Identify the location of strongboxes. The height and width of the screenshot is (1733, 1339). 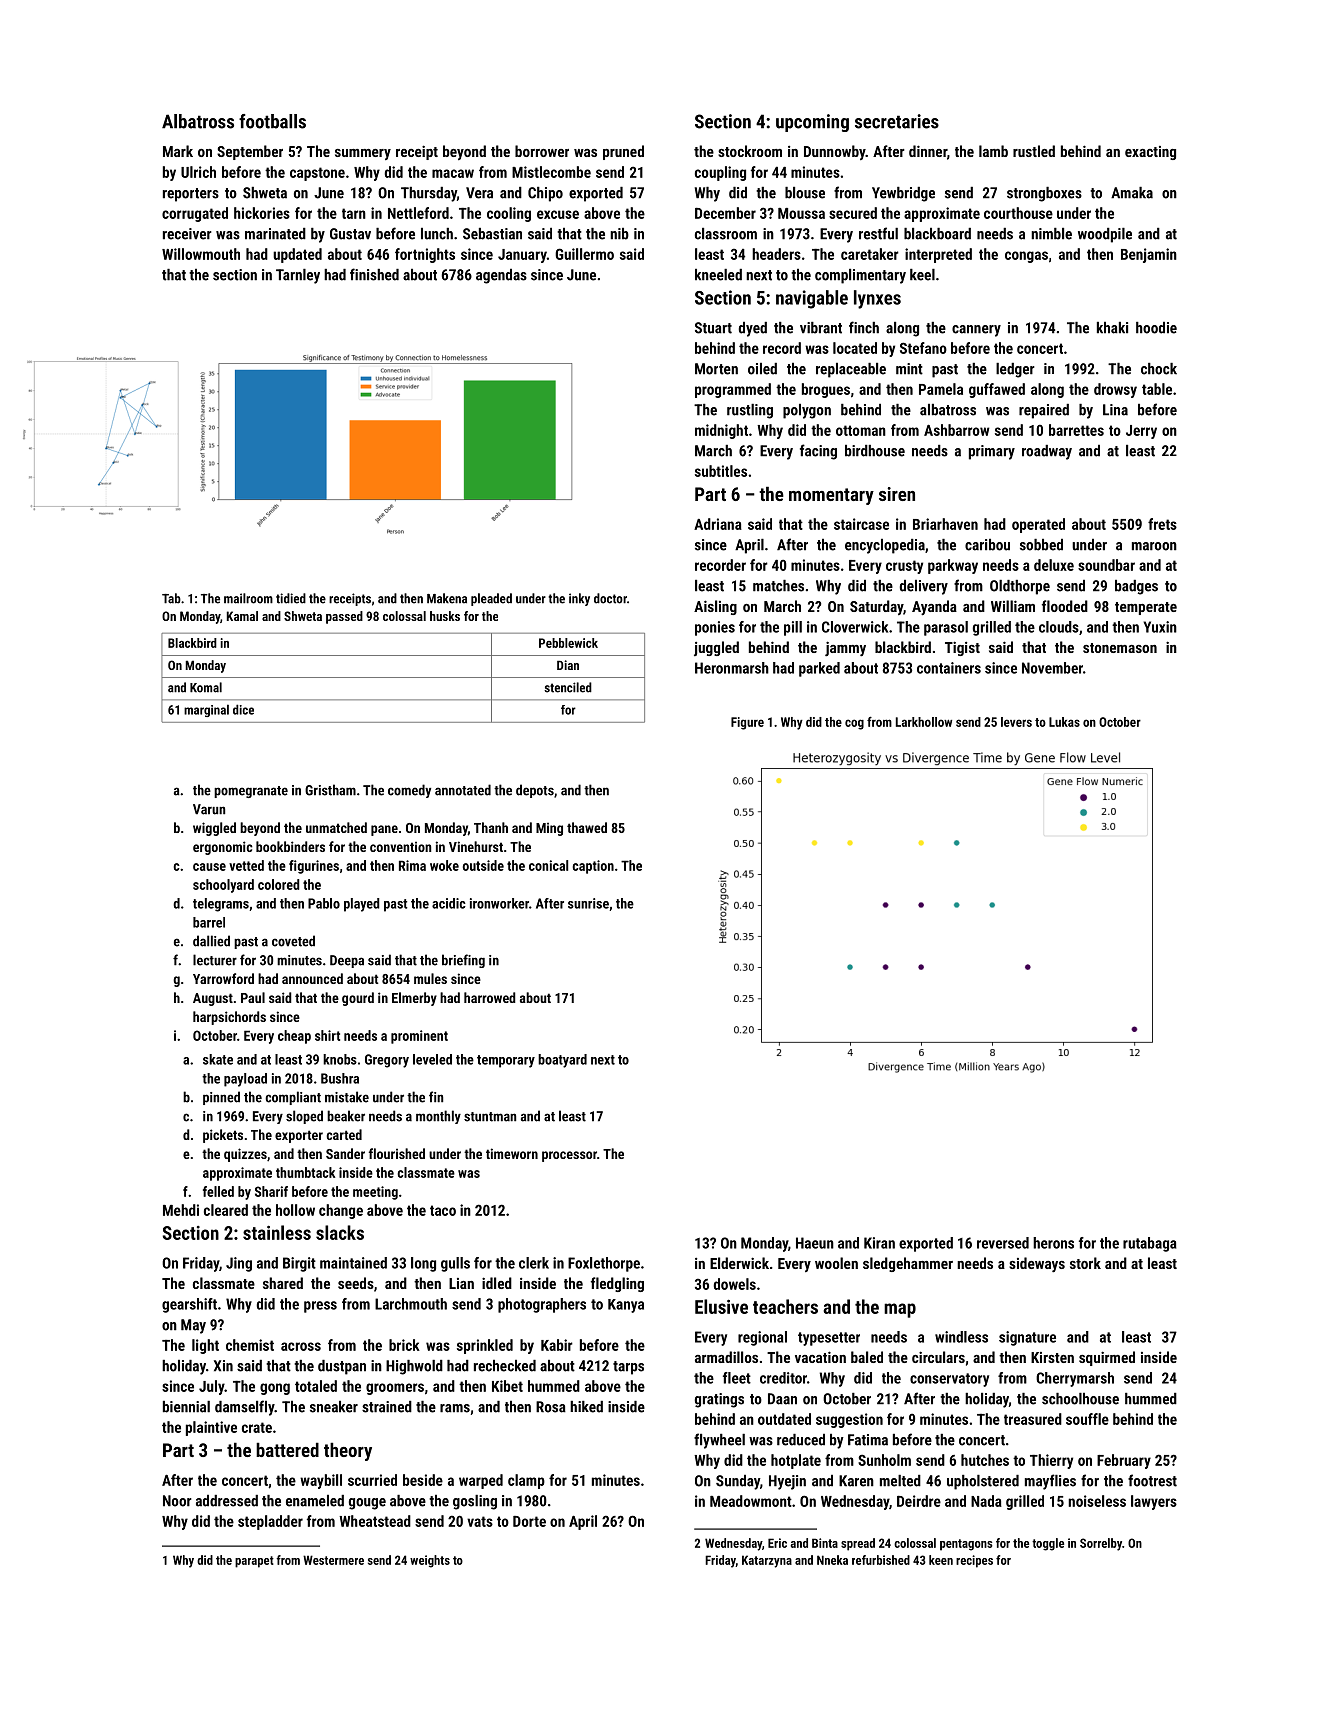
(1044, 194).
